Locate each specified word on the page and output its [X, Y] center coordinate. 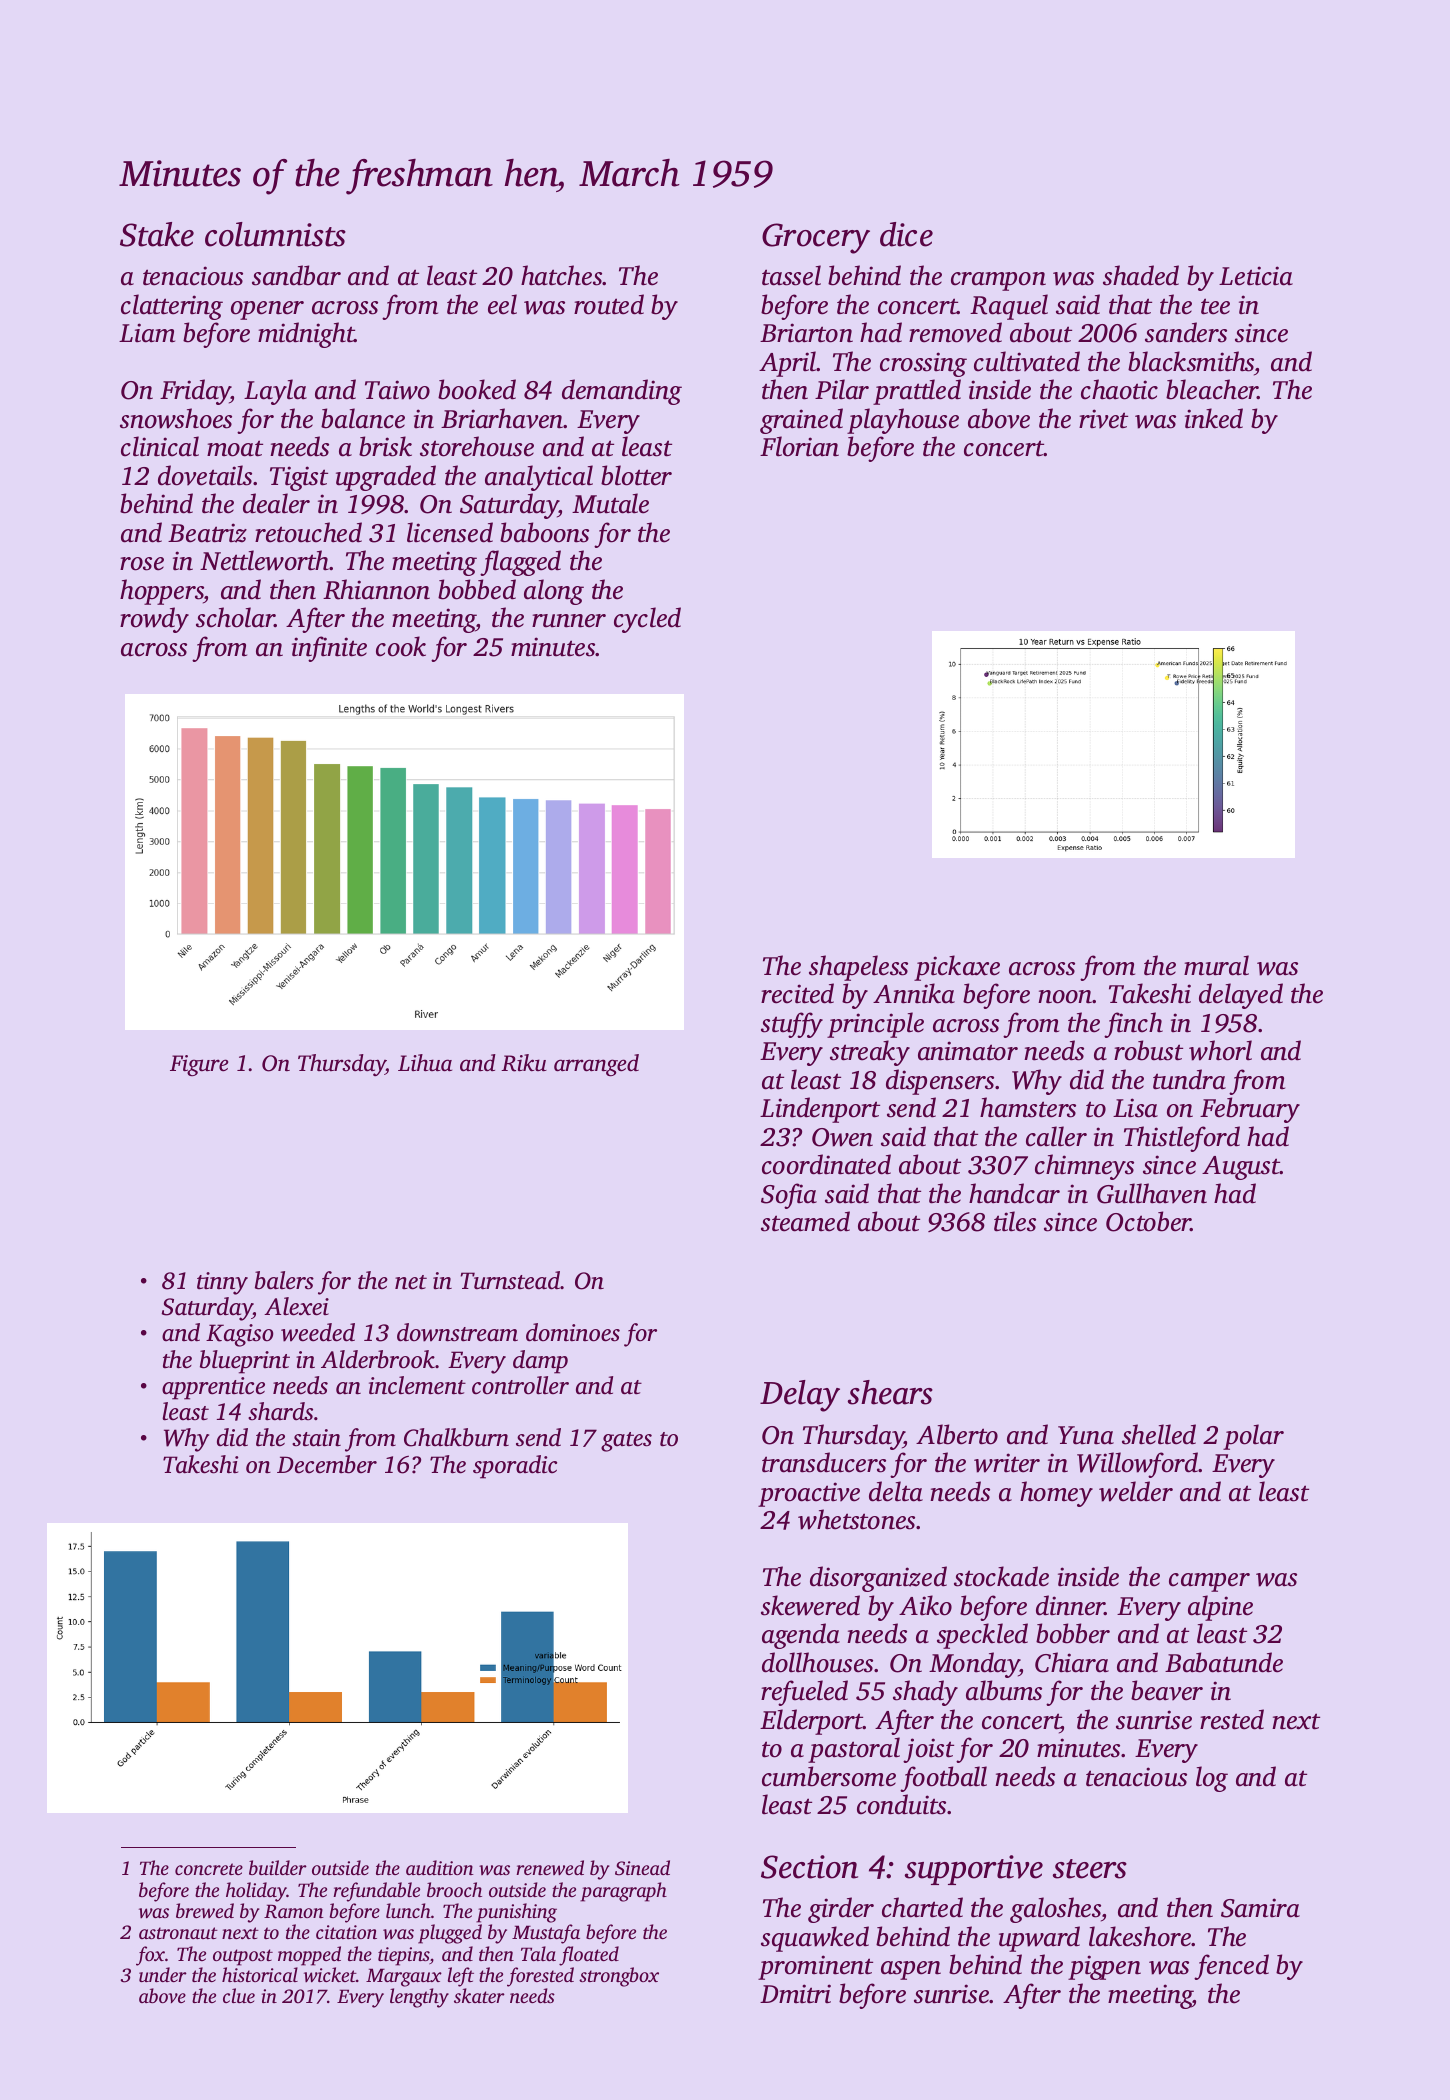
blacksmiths [1191, 361]
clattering [172, 307]
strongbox [619, 1977]
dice [906, 234]
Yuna [1086, 1435]
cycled [647, 620]
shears [890, 1392]
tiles [1015, 1221]
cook [401, 646]
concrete [209, 1869]
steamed [805, 1221]
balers [284, 1280]
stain [316, 1438]
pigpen [1104, 1967]
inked [1214, 418]
